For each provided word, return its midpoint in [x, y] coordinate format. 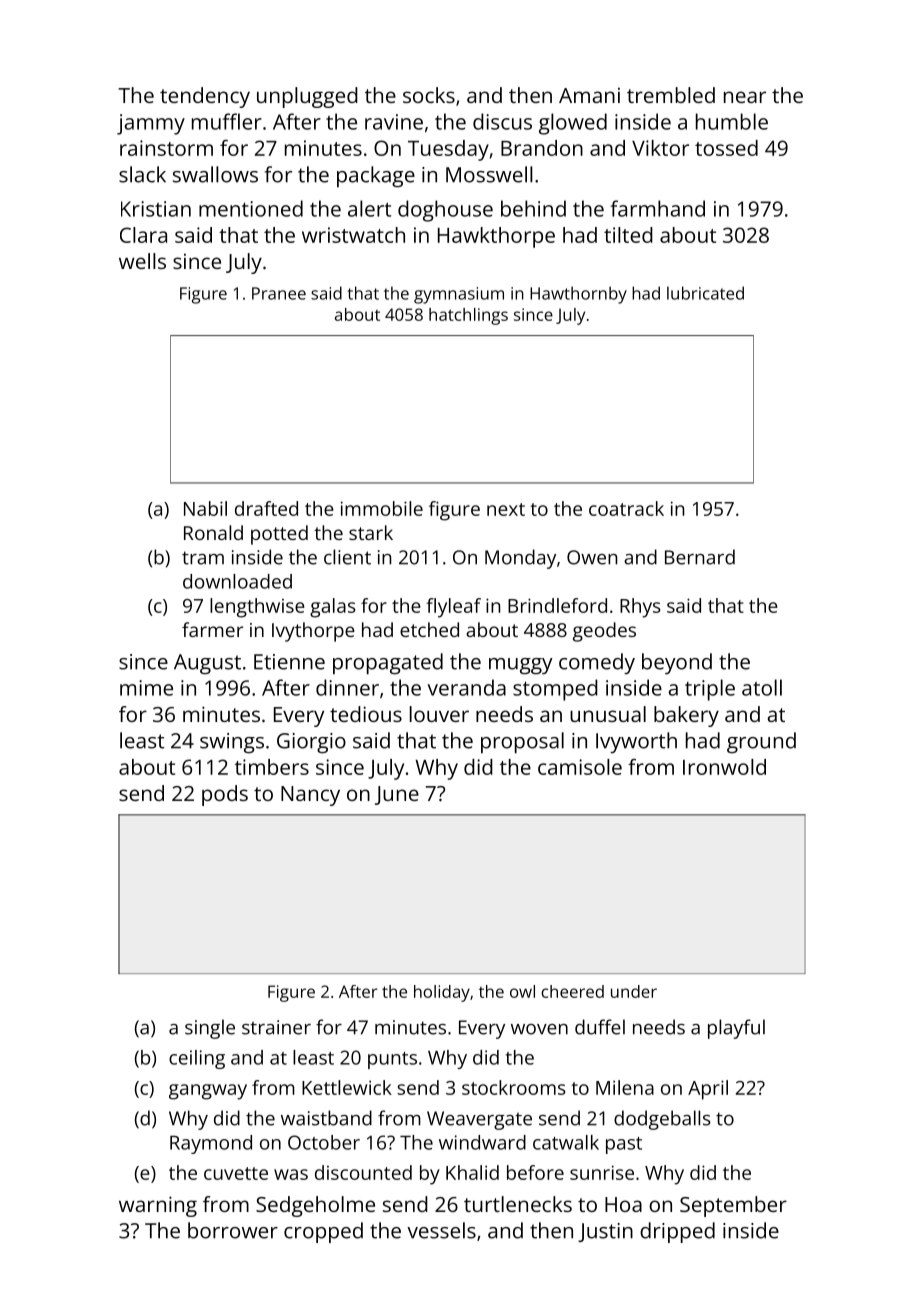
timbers [272, 767]
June [397, 795]
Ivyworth [636, 742]
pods [225, 795]
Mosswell [489, 174]
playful [736, 1029]
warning [158, 1206]
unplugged [307, 97]
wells [142, 261]
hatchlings [468, 316]
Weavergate [479, 1120]
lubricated [705, 293]
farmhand [657, 208]
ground [761, 743]
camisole [580, 767]
